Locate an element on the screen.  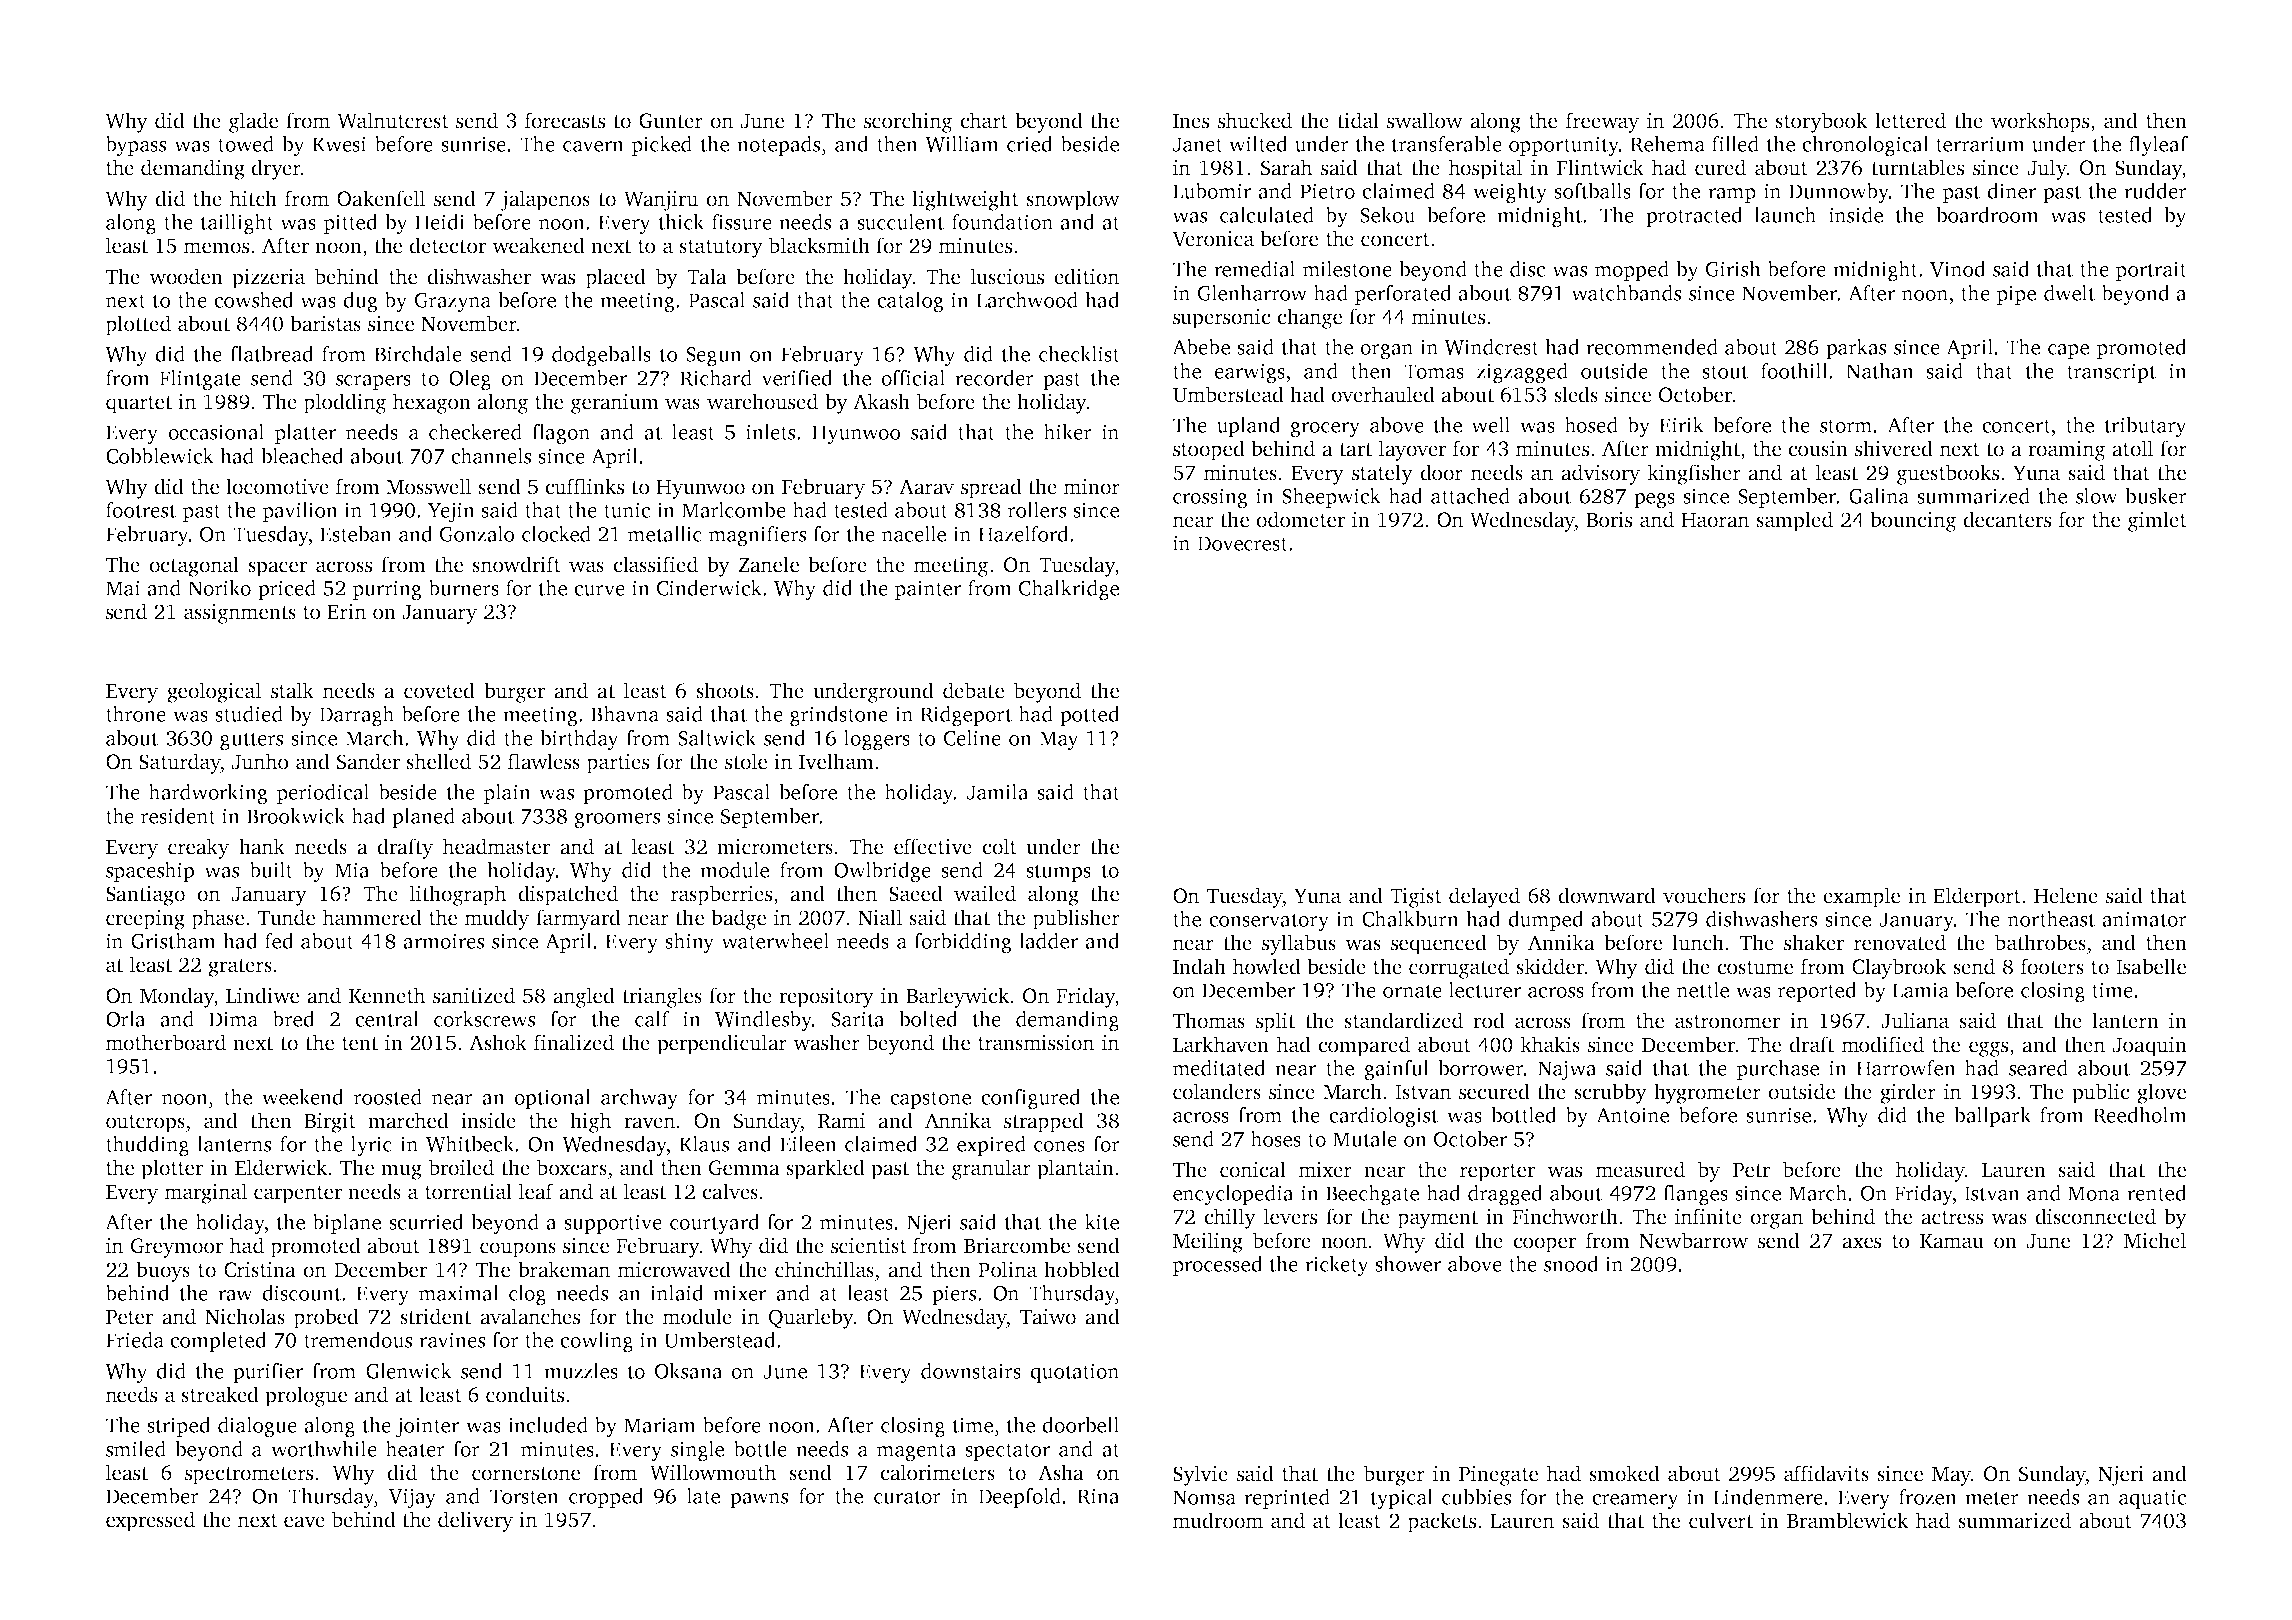
prologue is located at coordinates (306, 1396).
